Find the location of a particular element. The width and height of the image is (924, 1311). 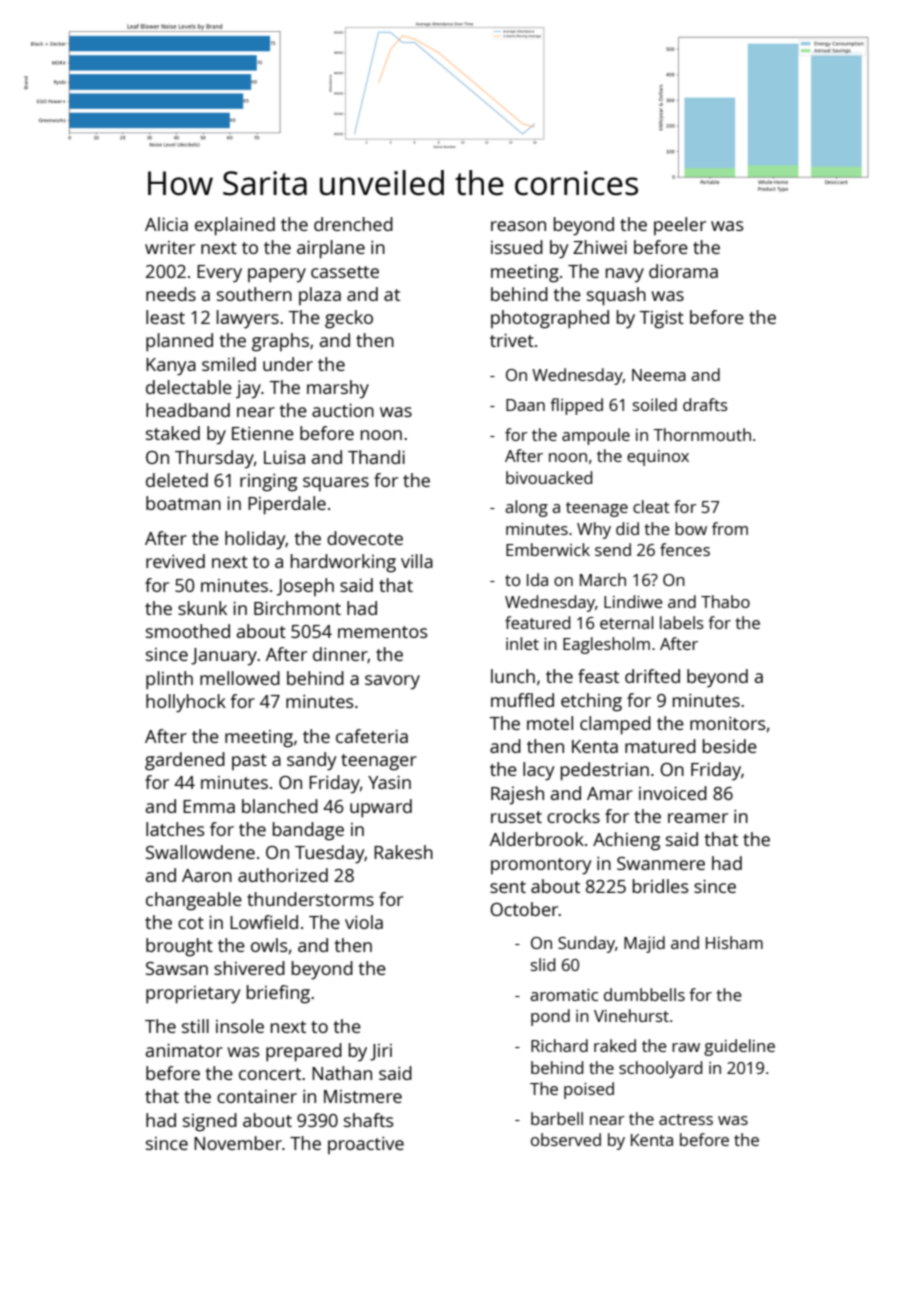

raw is located at coordinates (686, 1047).
